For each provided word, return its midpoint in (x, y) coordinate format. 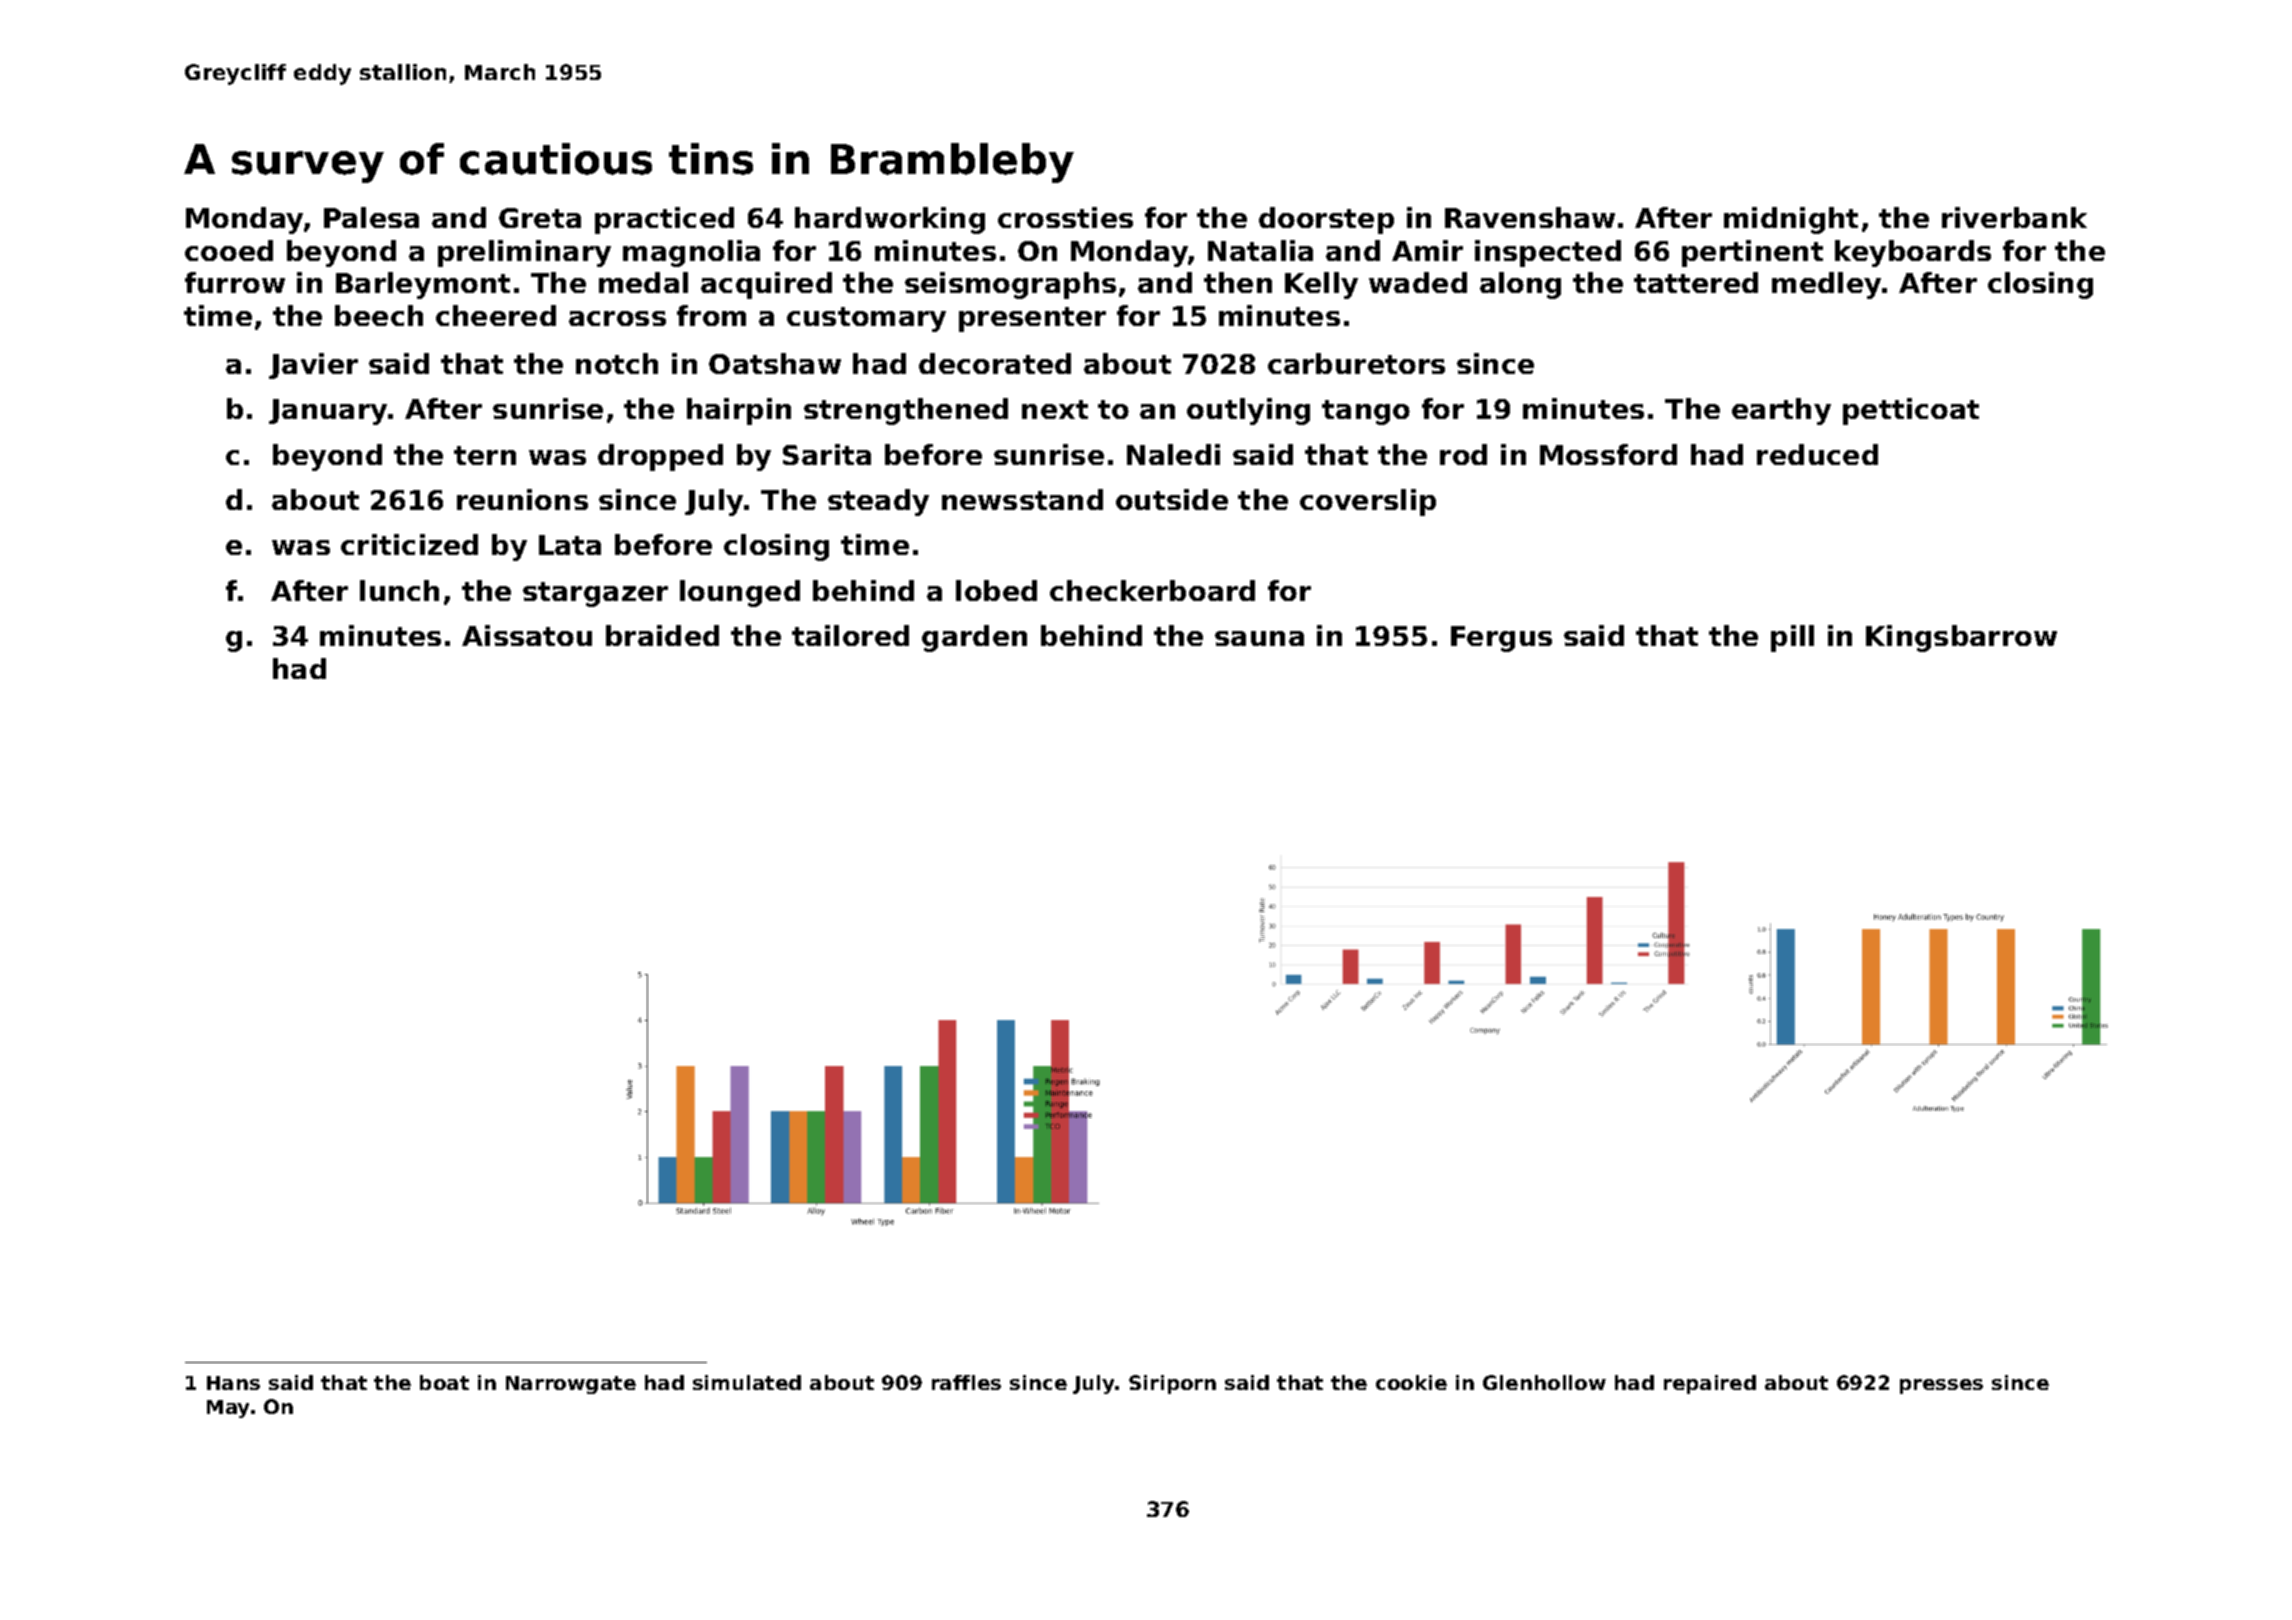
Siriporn (1172, 1384)
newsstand (1022, 499)
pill (1792, 638)
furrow (235, 282)
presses (1941, 1386)
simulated (747, 1382)
